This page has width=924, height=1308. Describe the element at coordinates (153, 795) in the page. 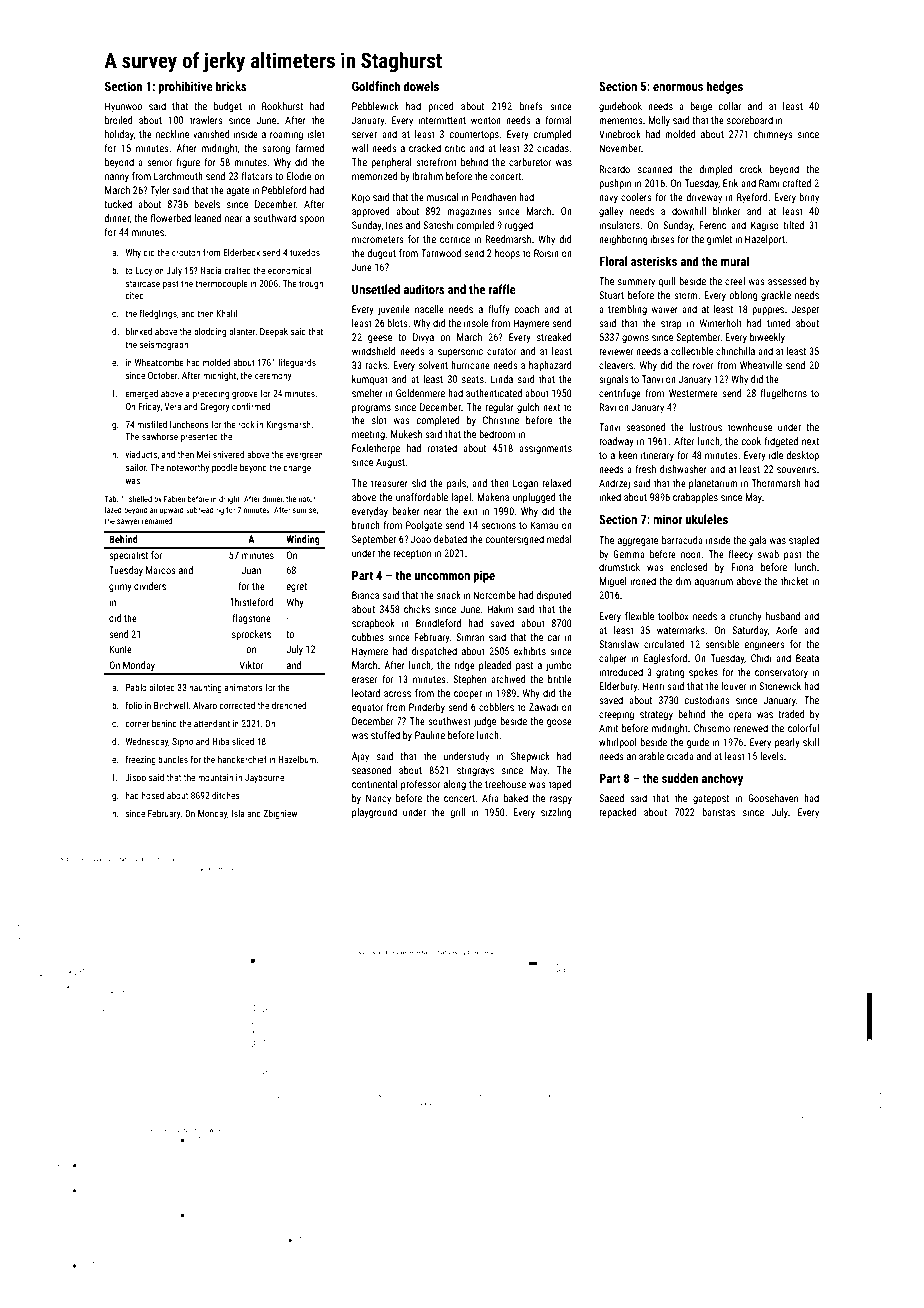

I see `hosed` at that location.
